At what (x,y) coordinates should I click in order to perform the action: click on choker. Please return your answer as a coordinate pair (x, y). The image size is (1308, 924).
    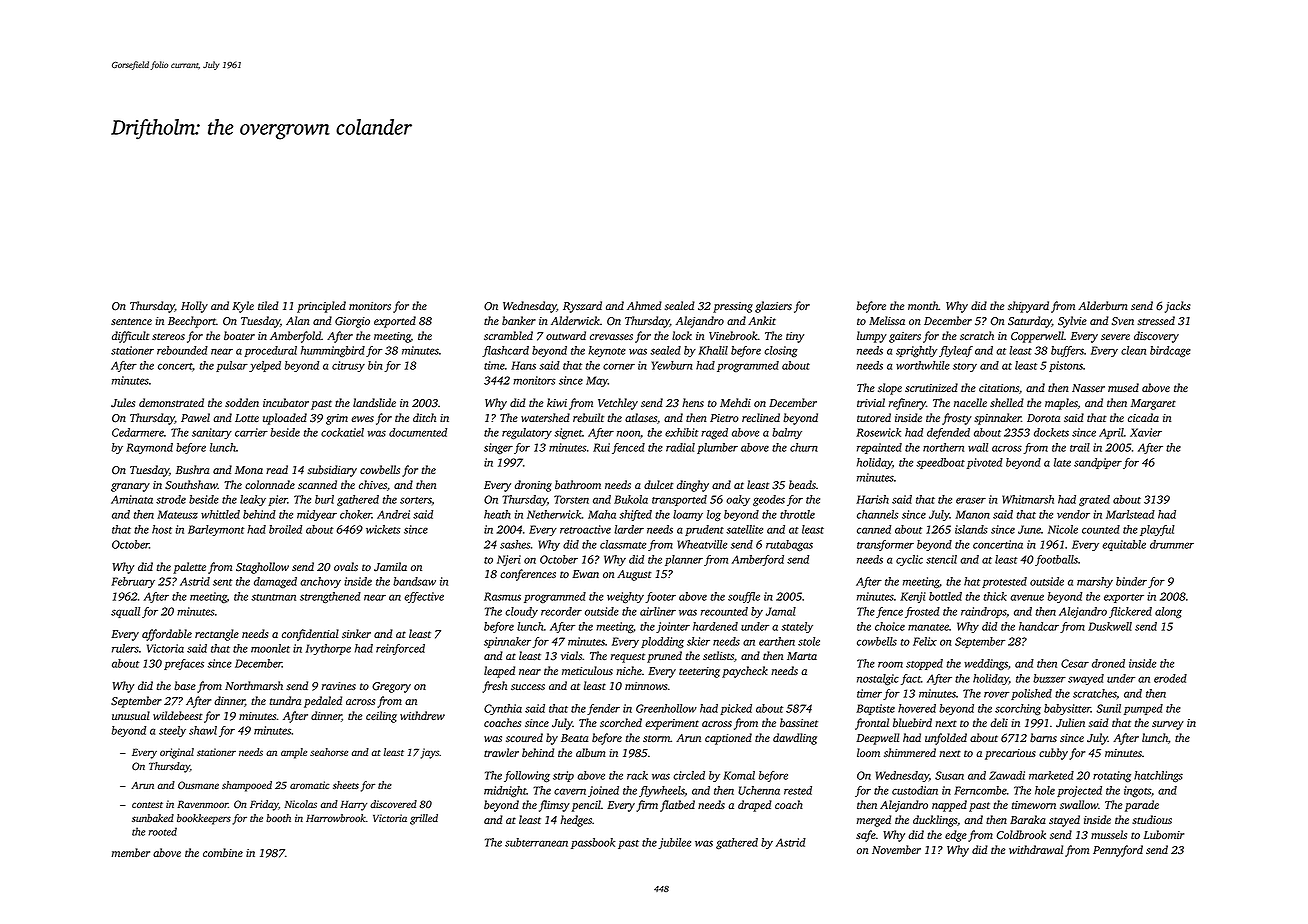
    Looking at the image, I should click on (356, 514).
